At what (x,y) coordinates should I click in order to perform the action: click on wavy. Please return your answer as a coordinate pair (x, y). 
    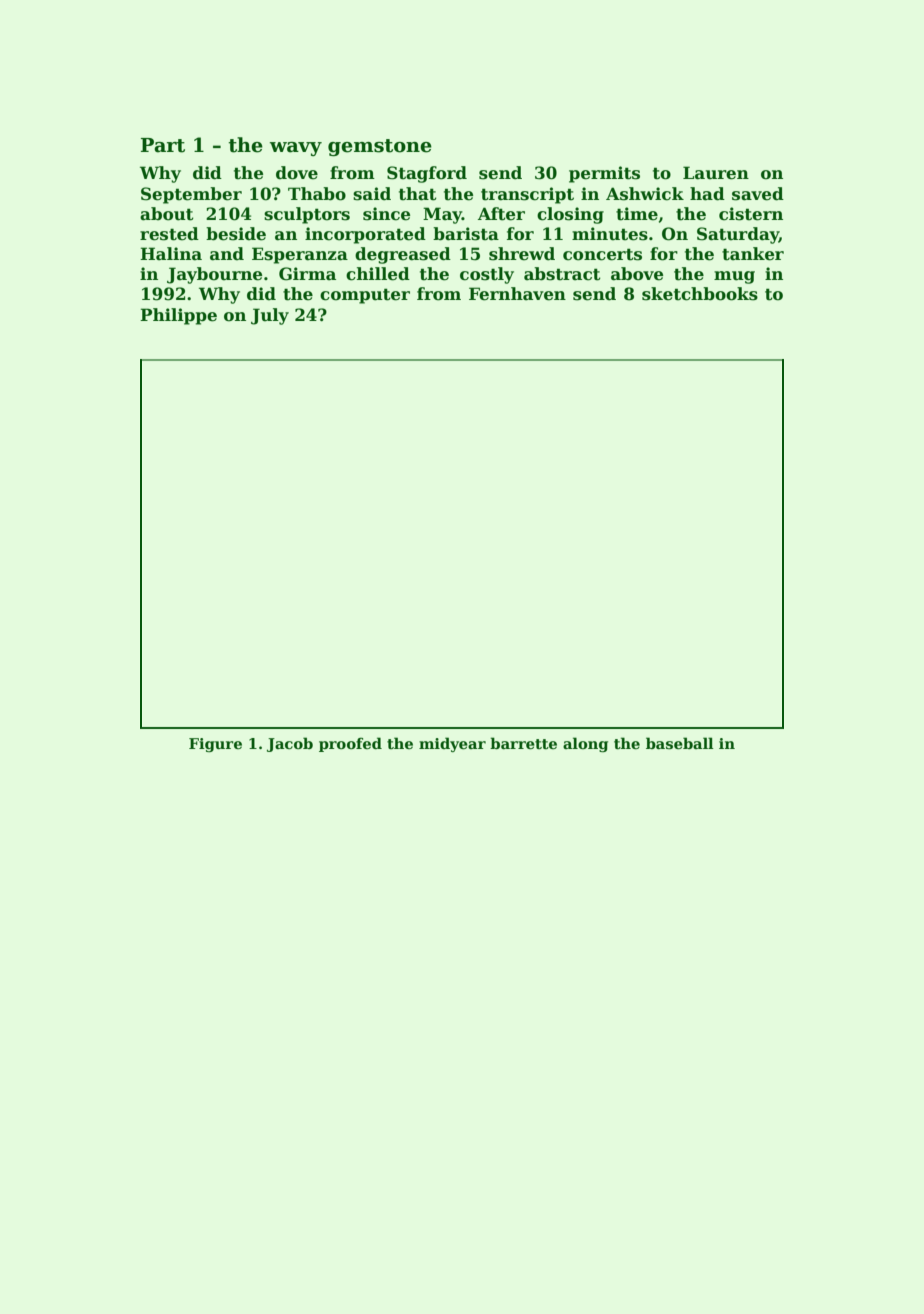
    Looking at the image, I should click on (296, 149).
